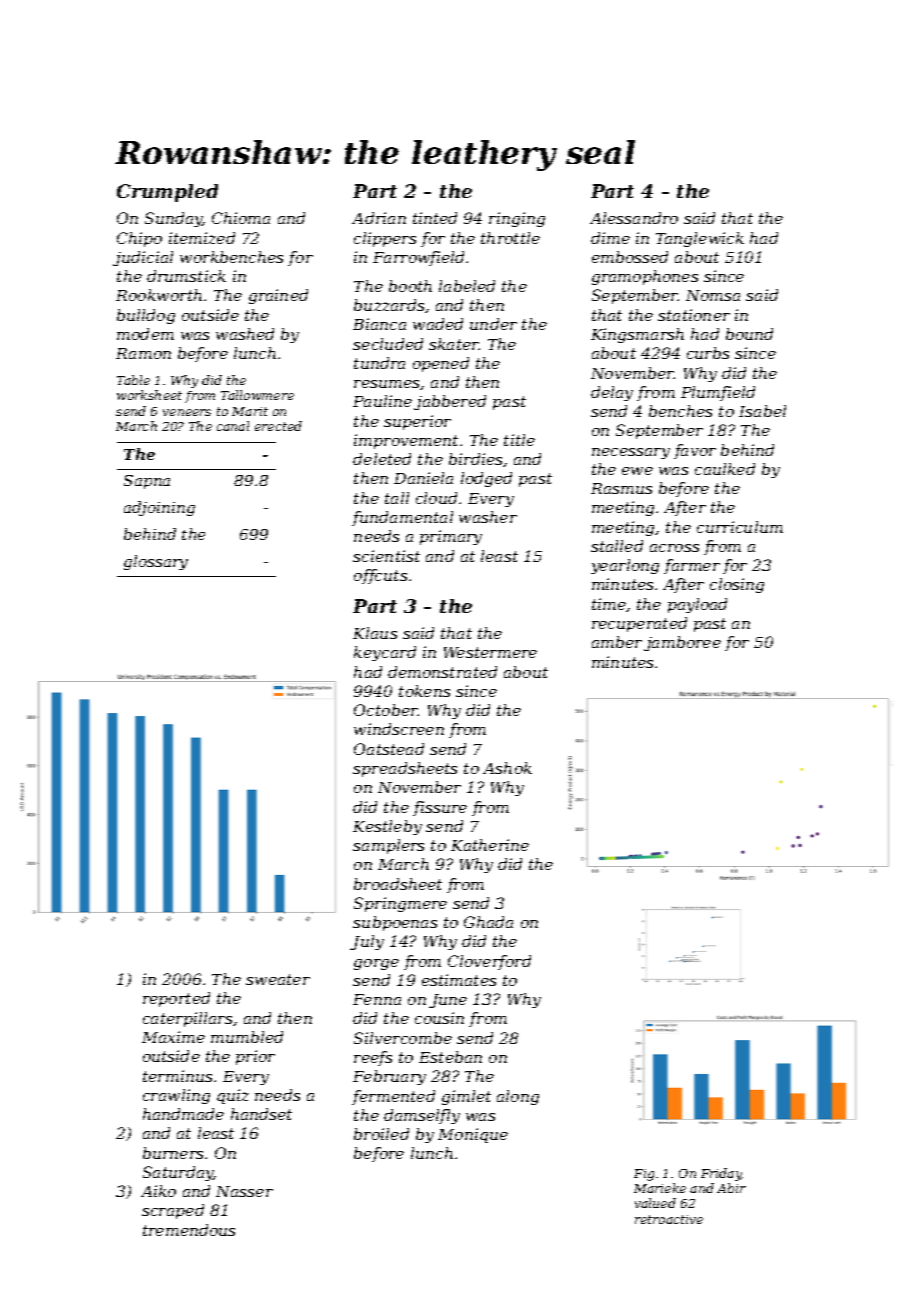 The height and width of the screenshot is (1316, 908). Describe the element at coordinates (507, 768) in the screenshot. I see `Ashok` at that location.
